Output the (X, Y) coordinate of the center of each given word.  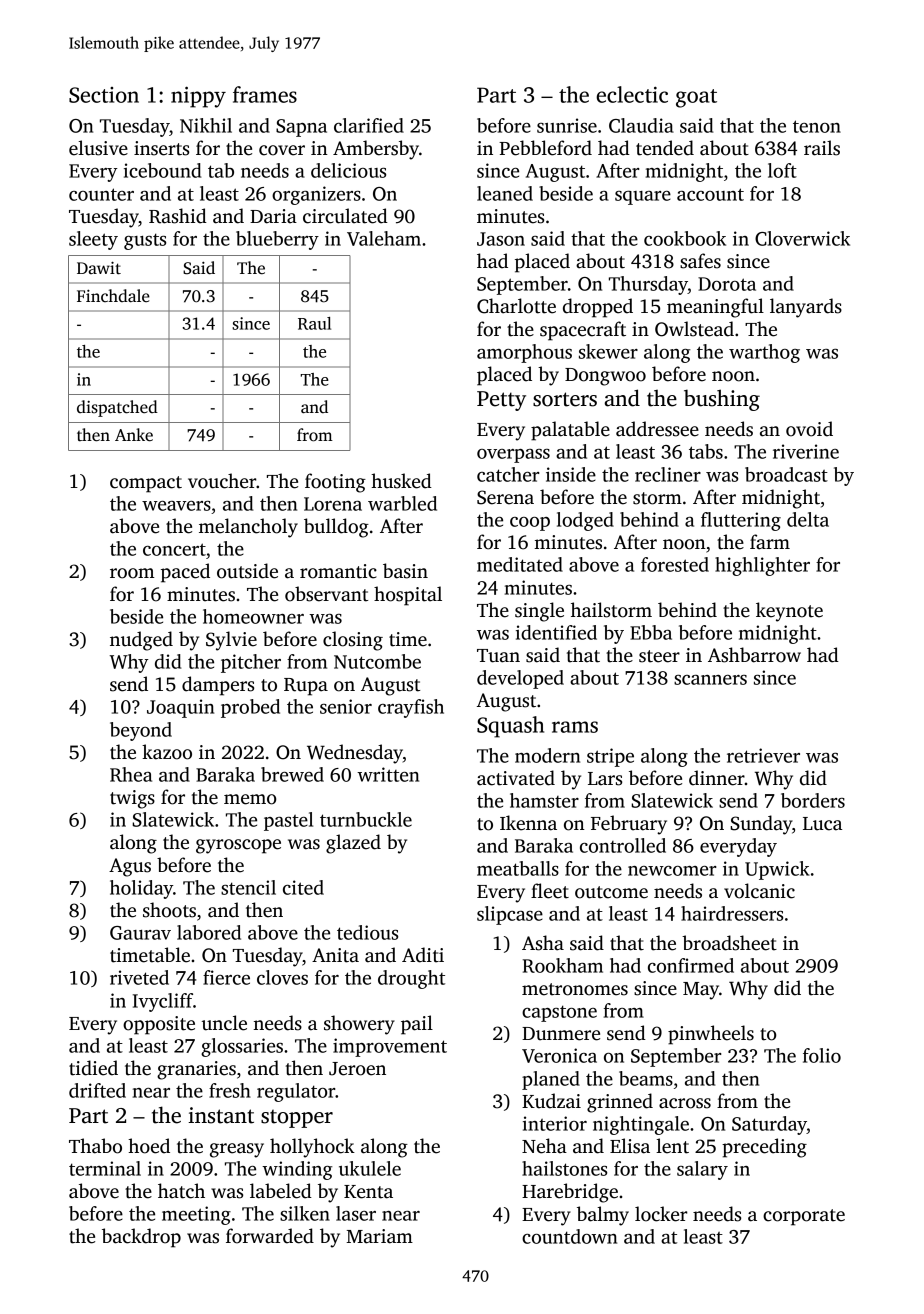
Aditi (423, 955)
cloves (282, 977)
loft (782, 170)
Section (104, 95)
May (701, 991)
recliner (668, 474)
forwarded (270, 1236)
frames (265, 94)
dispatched (117, 408)
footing (335, 483)
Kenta (368, 1192)
